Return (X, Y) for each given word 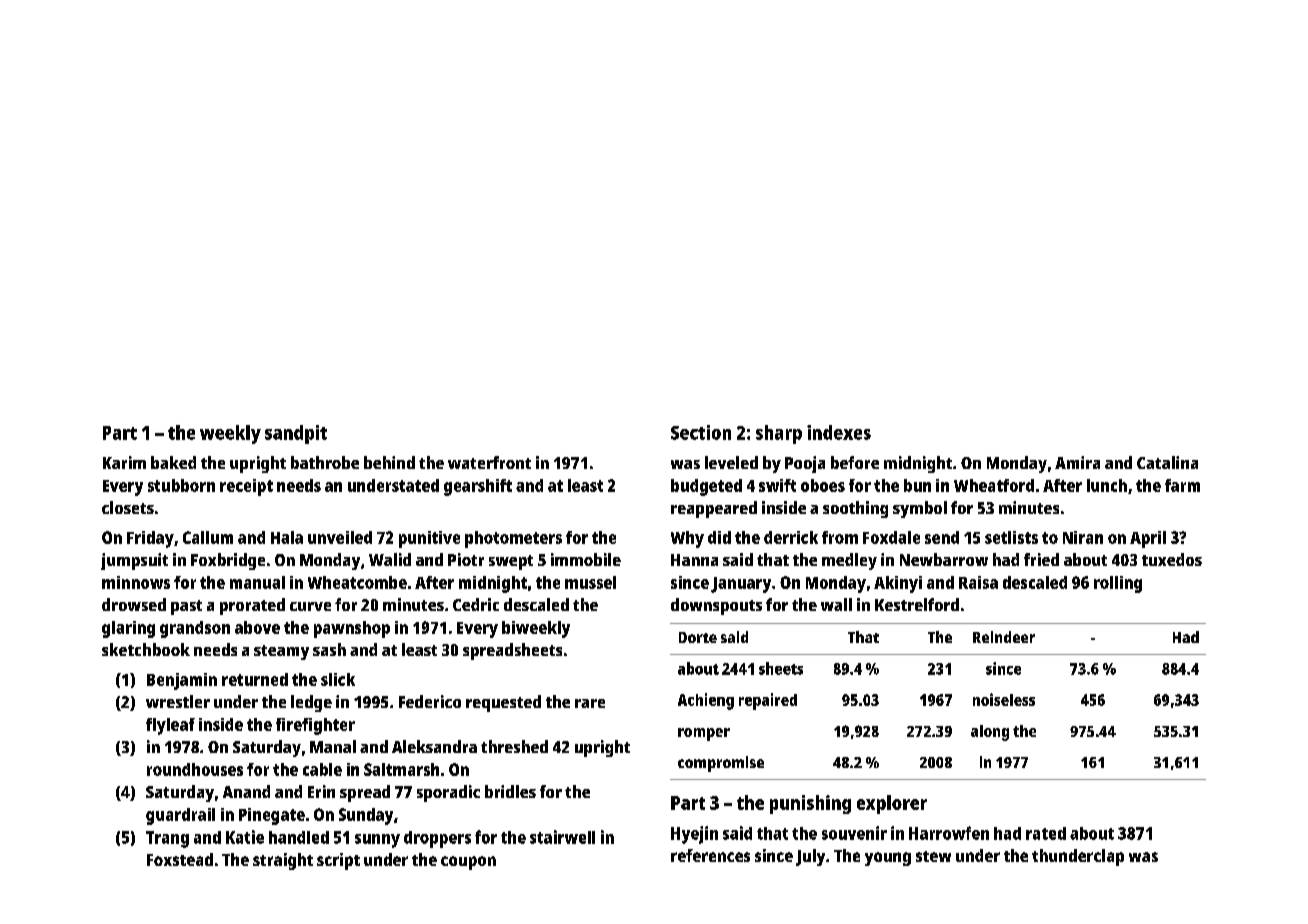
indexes (839, 432)
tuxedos (1172, 559)
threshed (514, 746)
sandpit (296, 434)
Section (701, 432)
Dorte (698, 637)
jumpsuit (134, 561)
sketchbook (146, 649)
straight (283, 861)
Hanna (694, 560)
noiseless (1004, 699)
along (990, 733)
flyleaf (170, 726)
